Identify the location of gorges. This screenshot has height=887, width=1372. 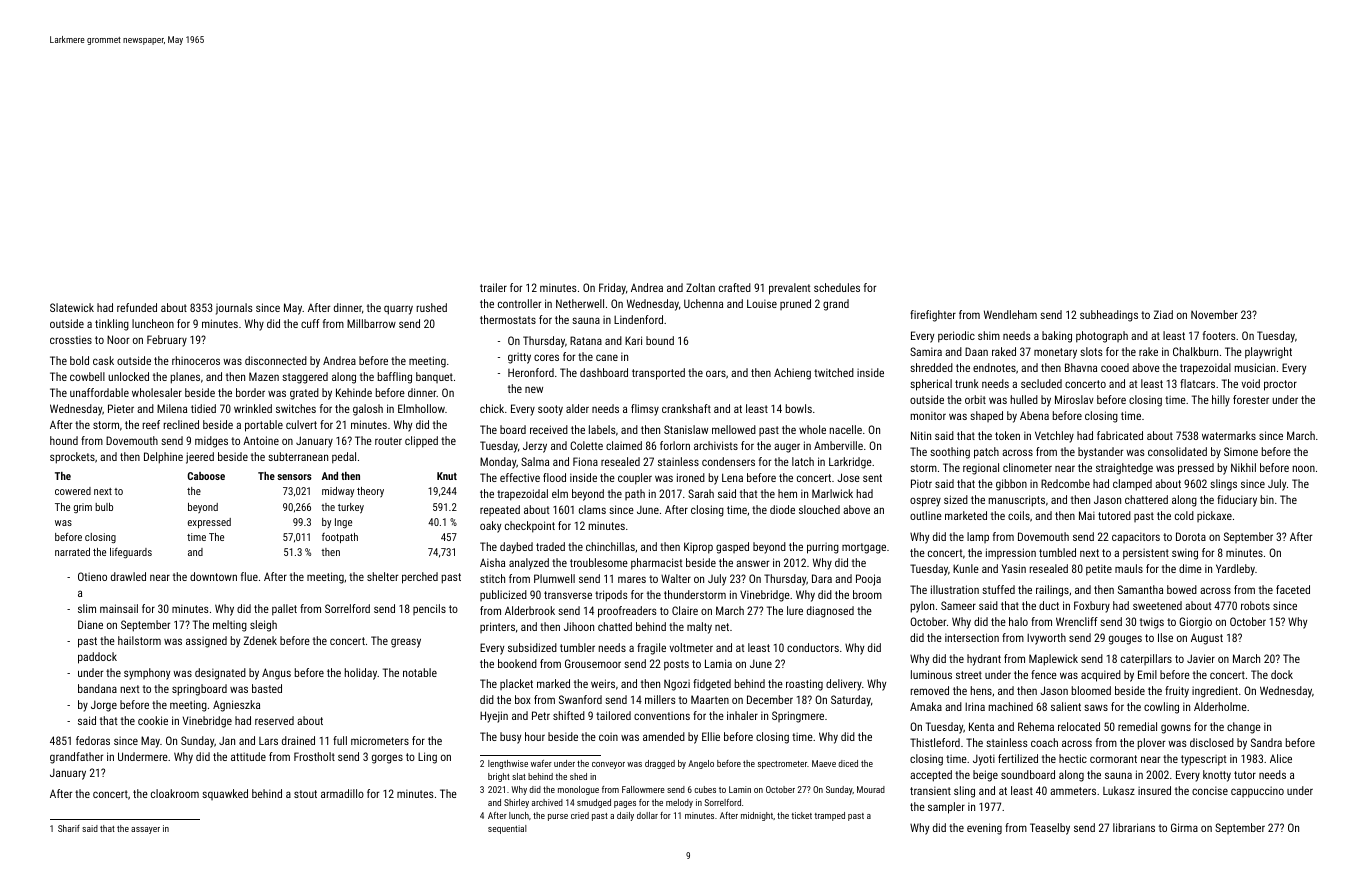
(387, 759).
